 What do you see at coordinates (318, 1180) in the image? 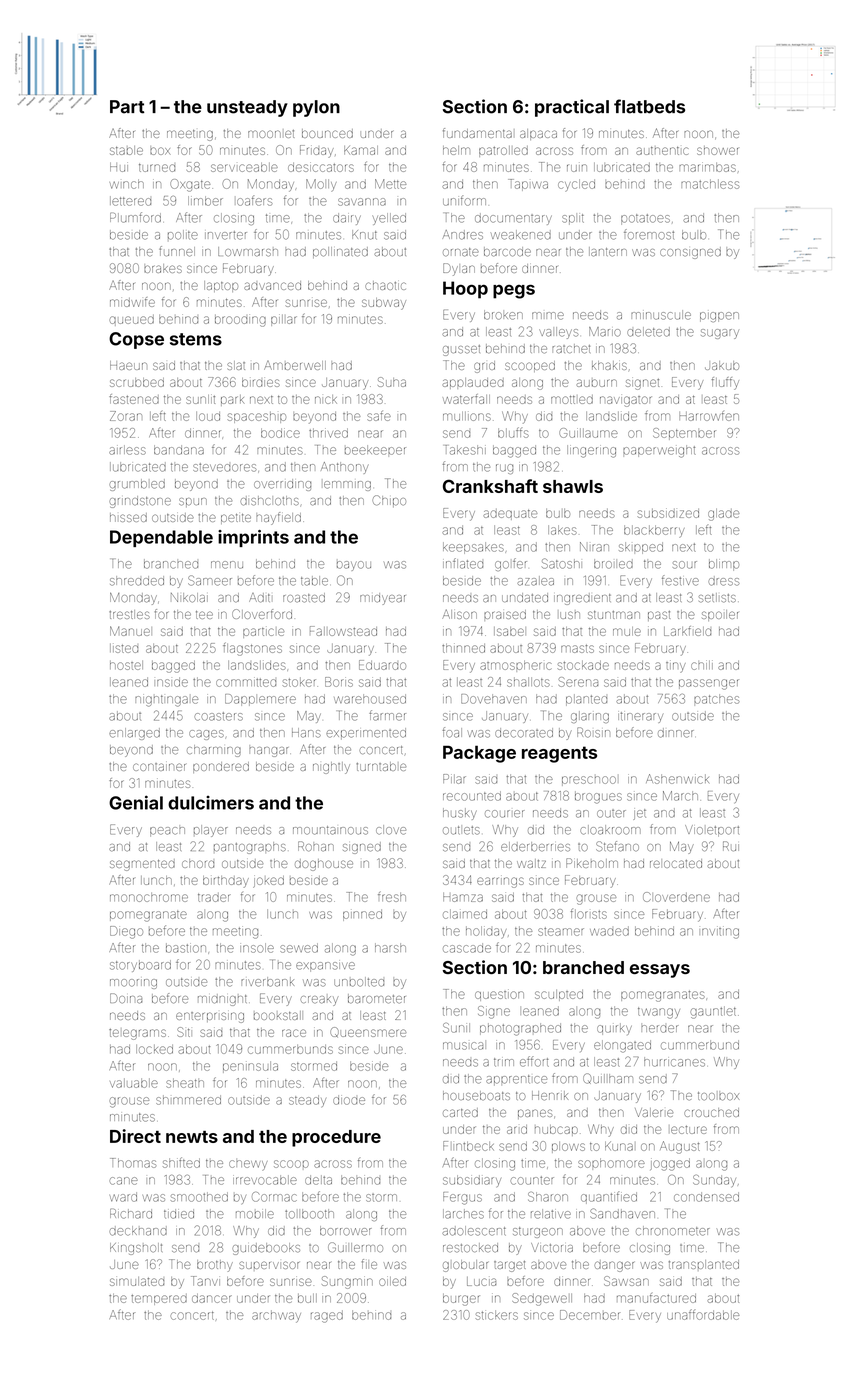
I see `delta` at bounding box center [318, 1180].
